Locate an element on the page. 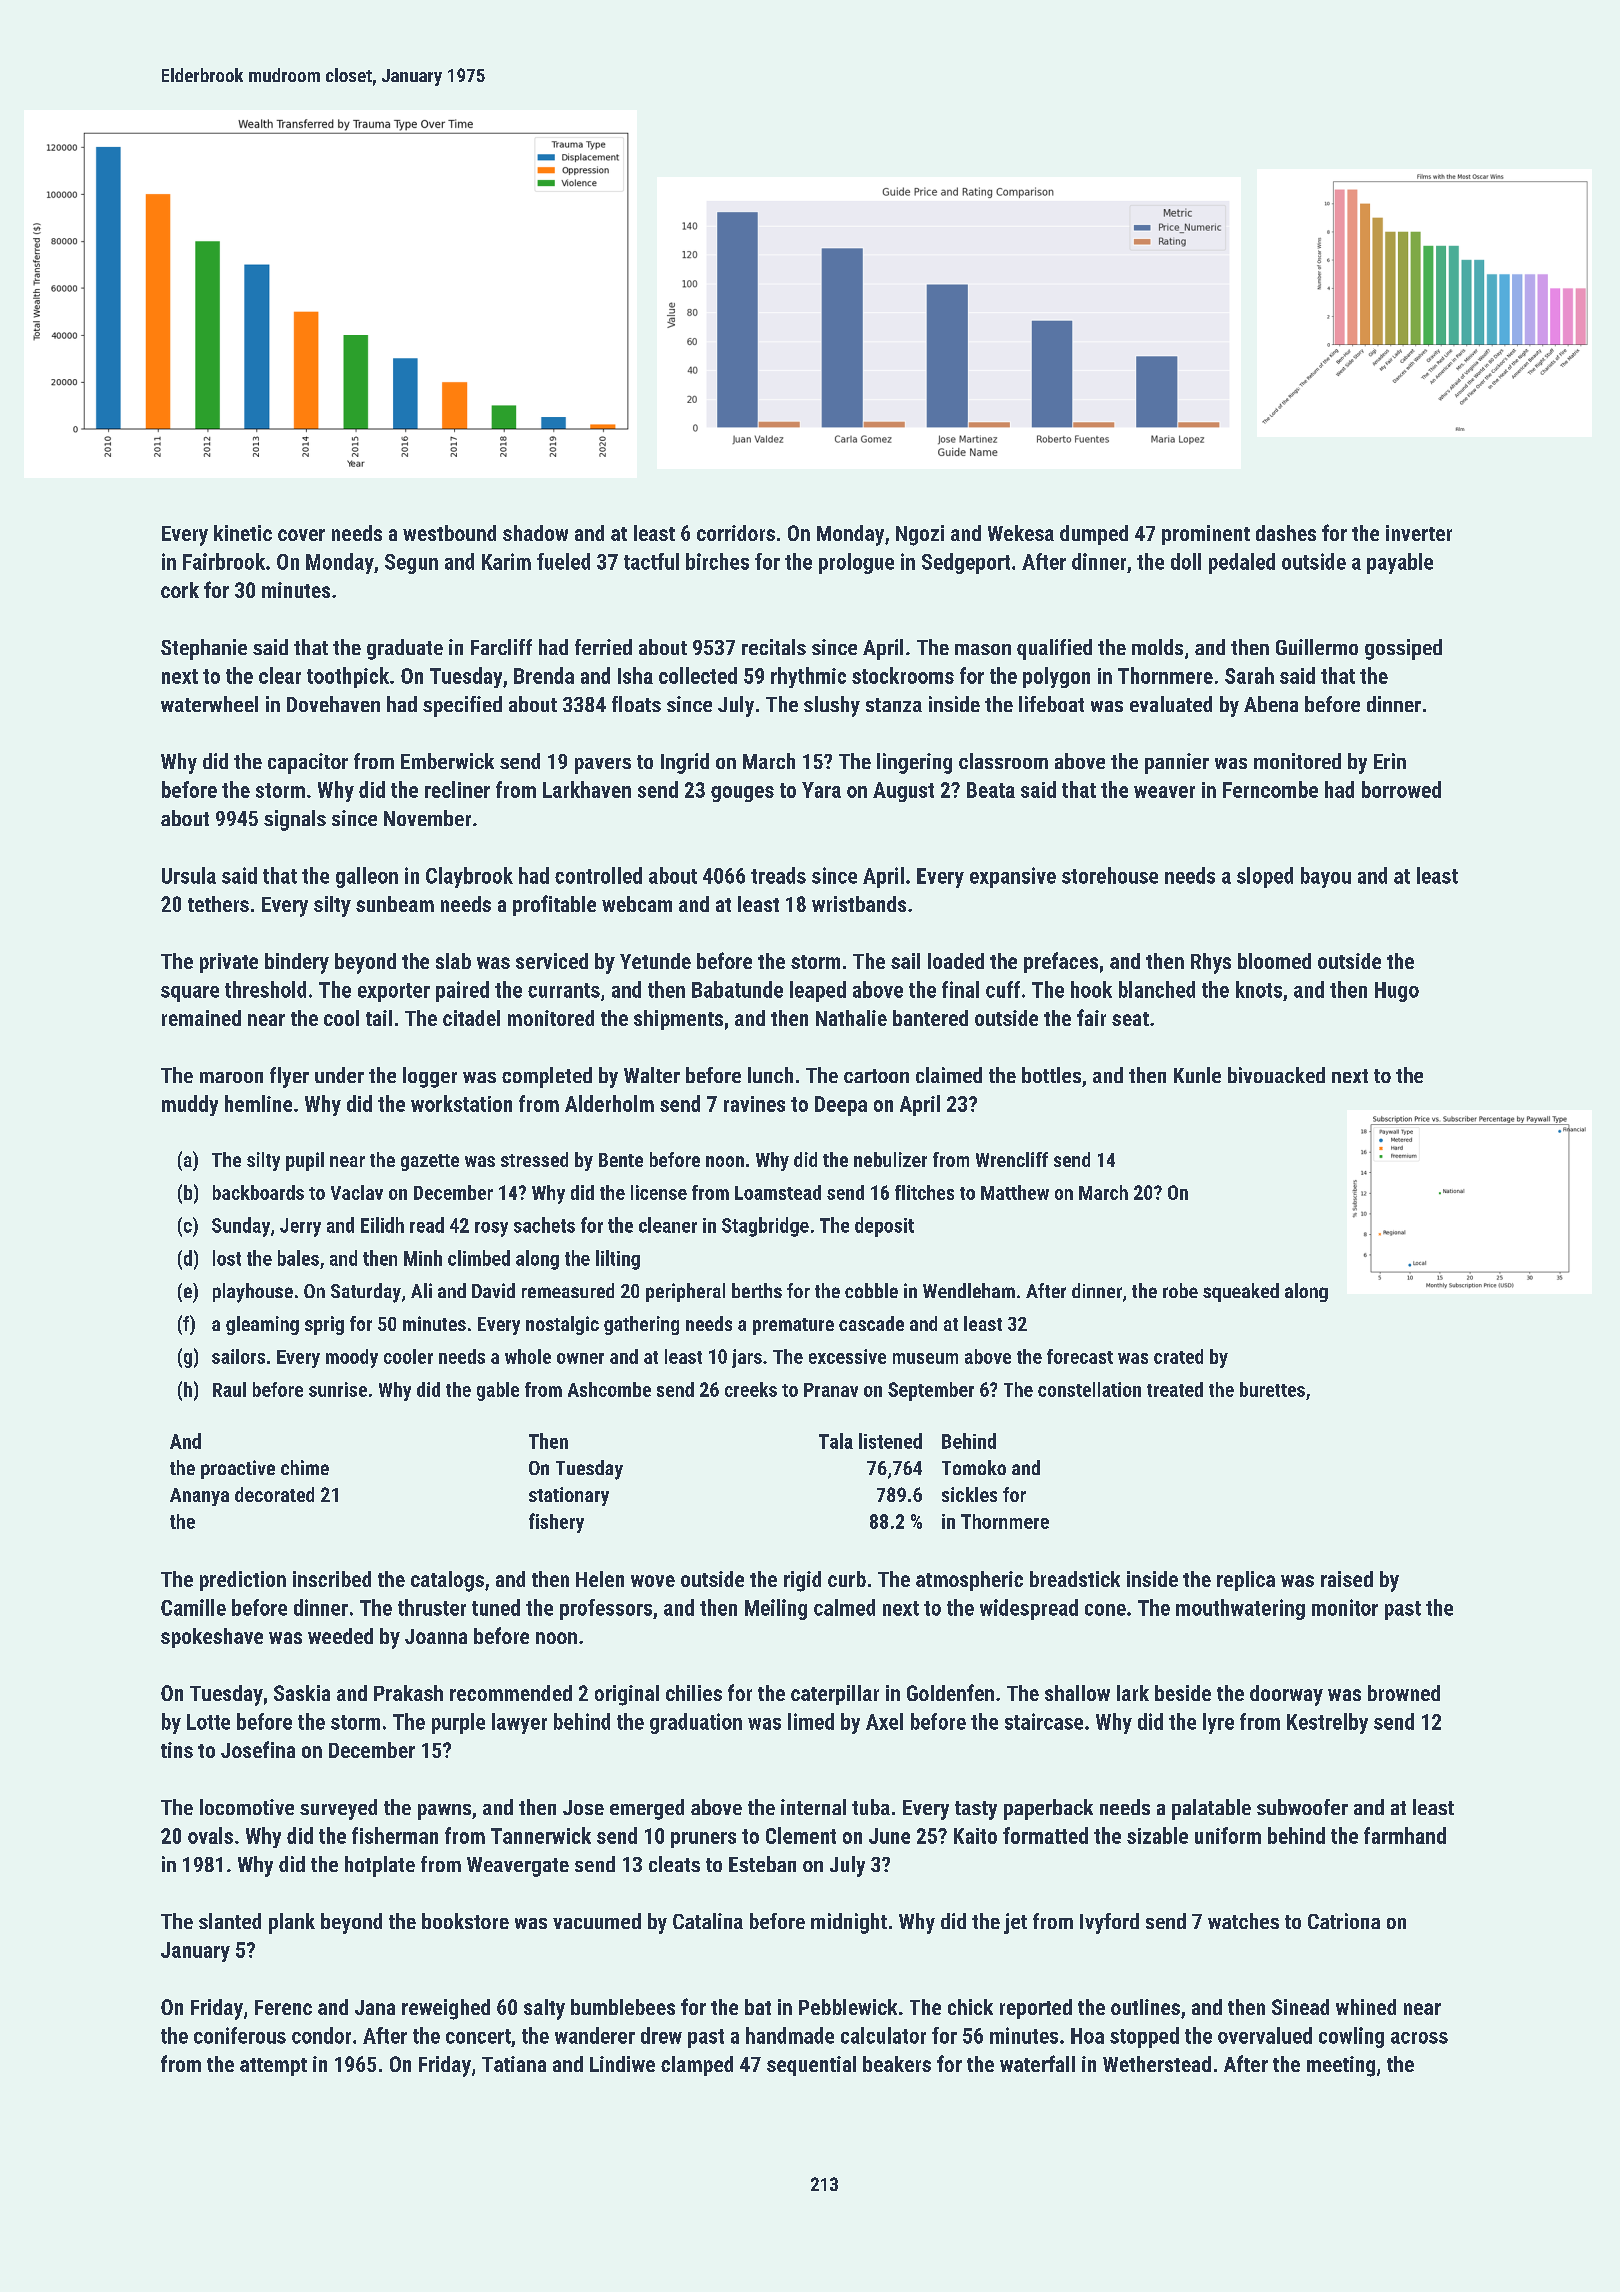 Image resolution: width=1620 pixels, height=2292 pixels. listened is located at coordinates (890, 1441).
